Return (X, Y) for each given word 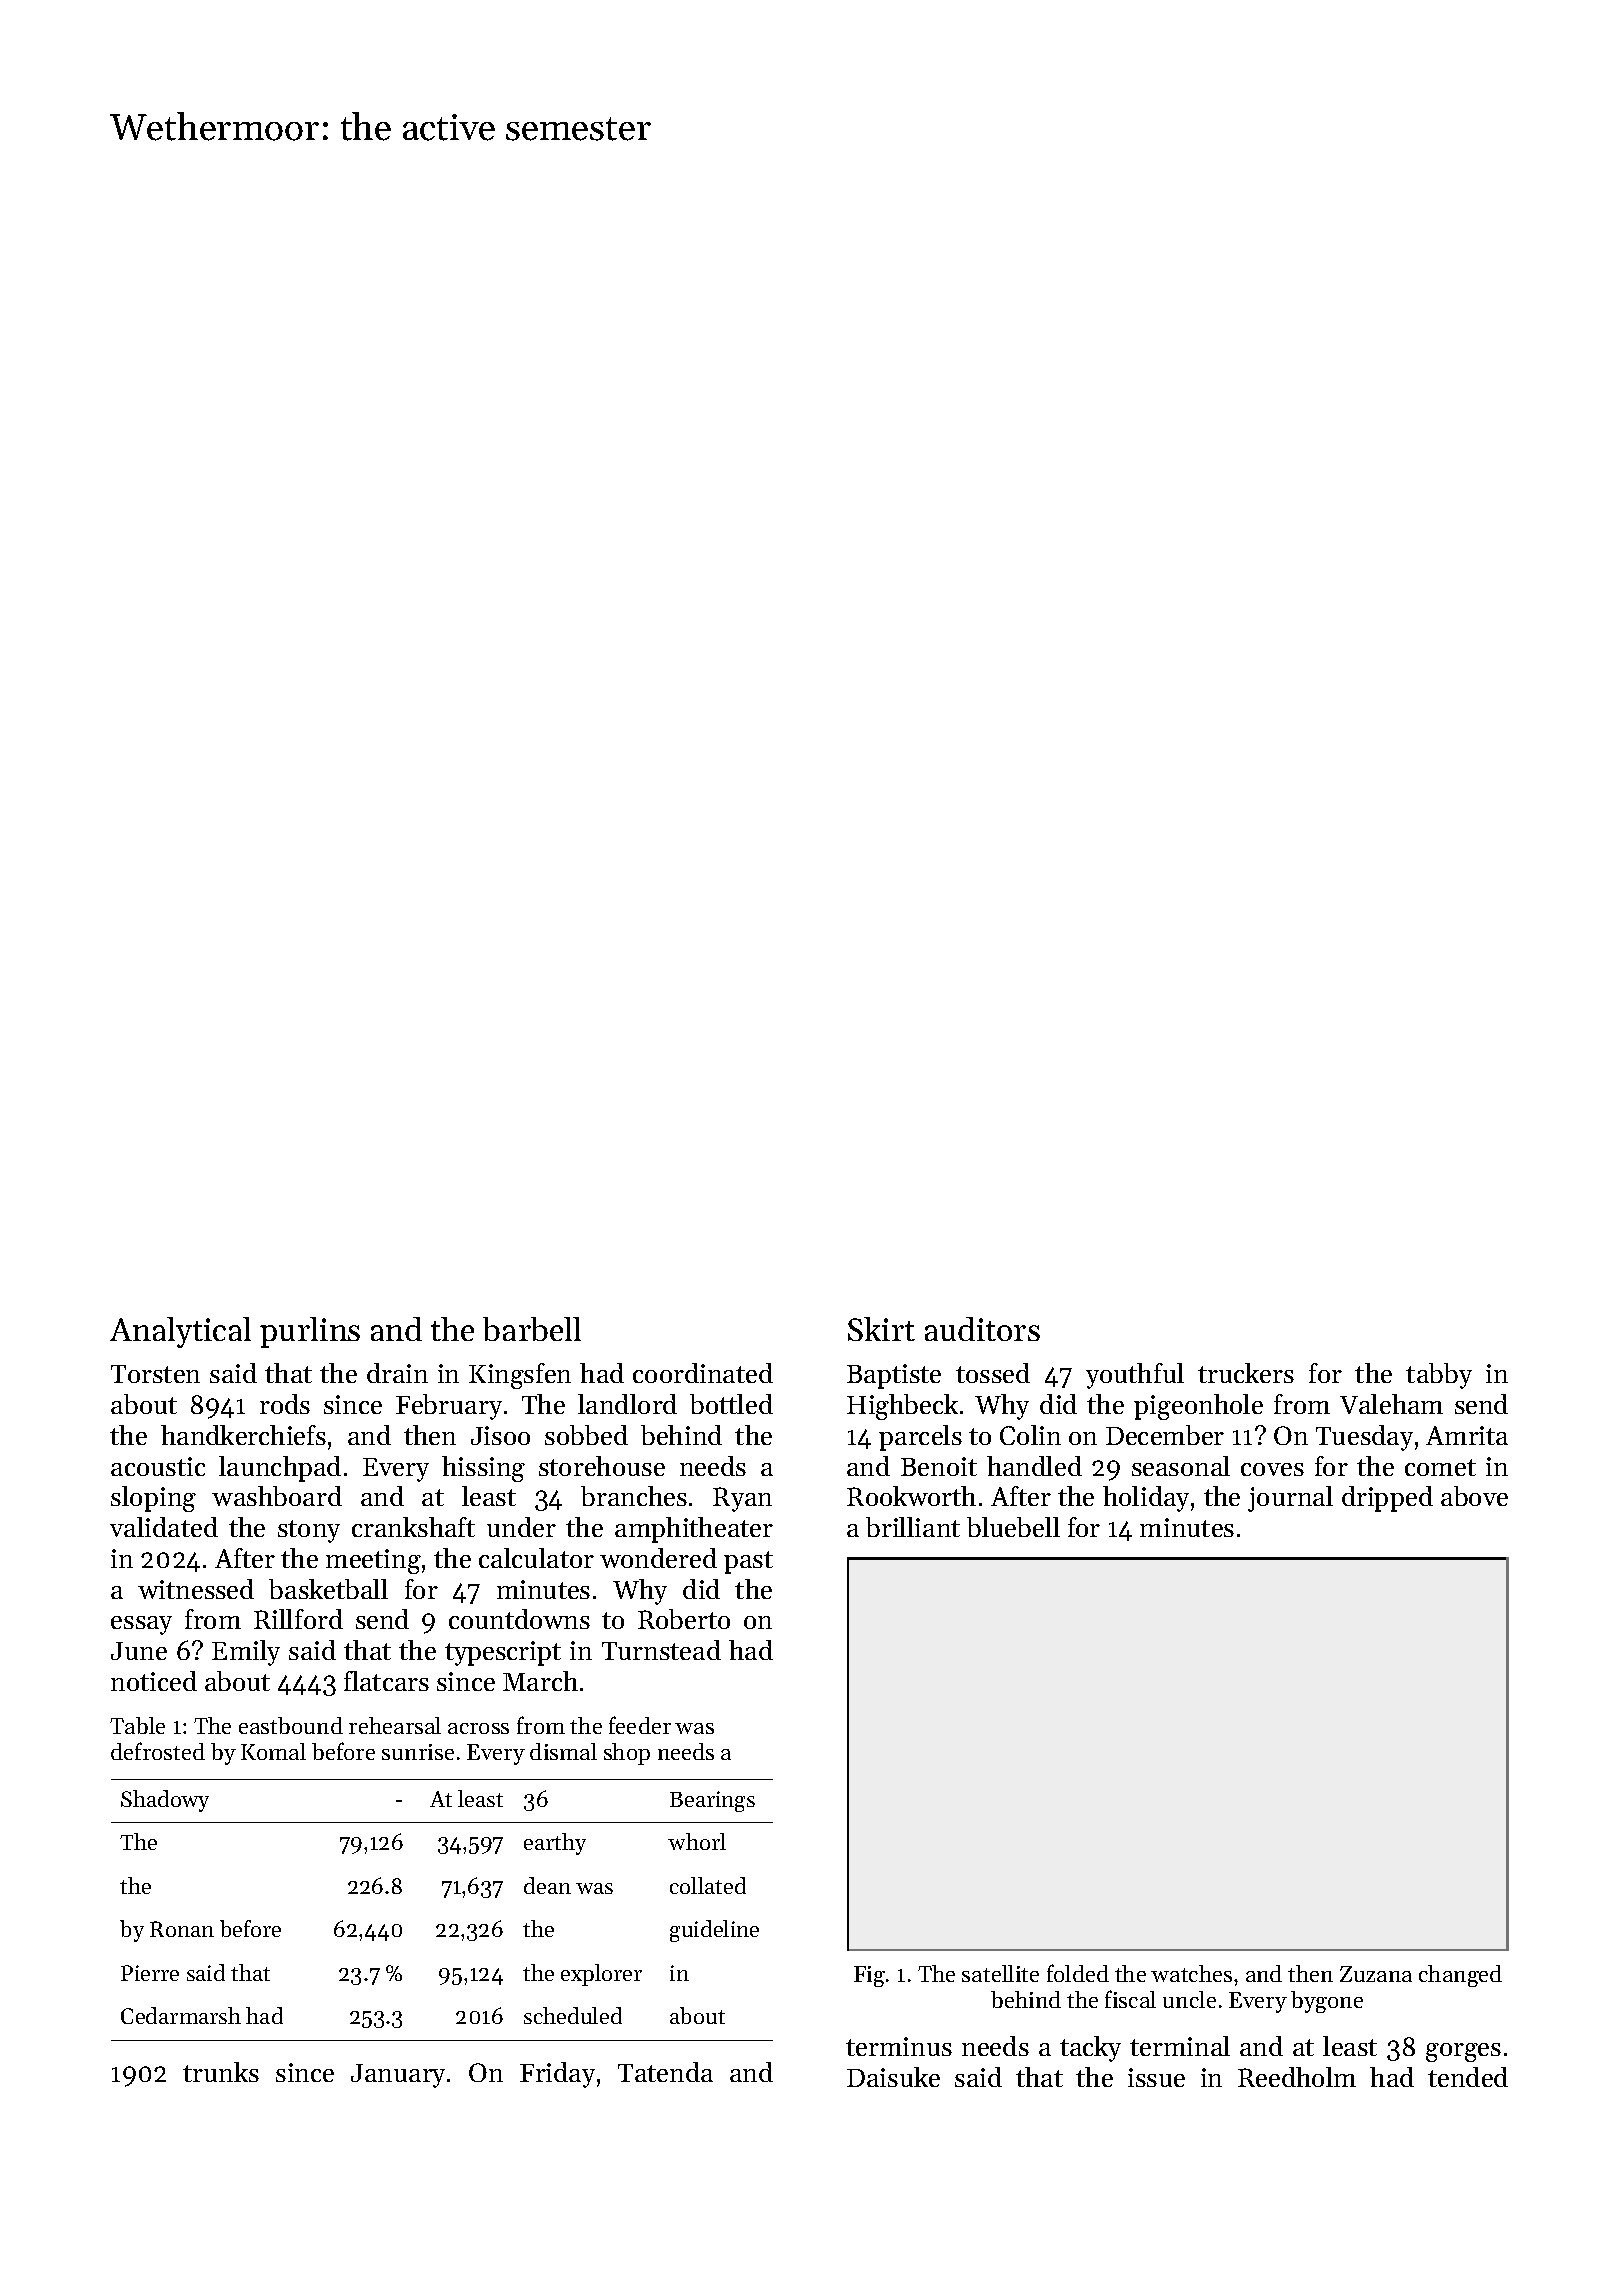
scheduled (573, 2015)
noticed (154, 1681)
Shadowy (165, 1801)
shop (627, 1754)
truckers (1246, 1373)
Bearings (712, 1801)
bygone (1327, 2002)
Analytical (180, 1332)
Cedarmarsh (181, 2015)
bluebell (1013, 1527)
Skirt (881, 1329)
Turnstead (661, 1650)
